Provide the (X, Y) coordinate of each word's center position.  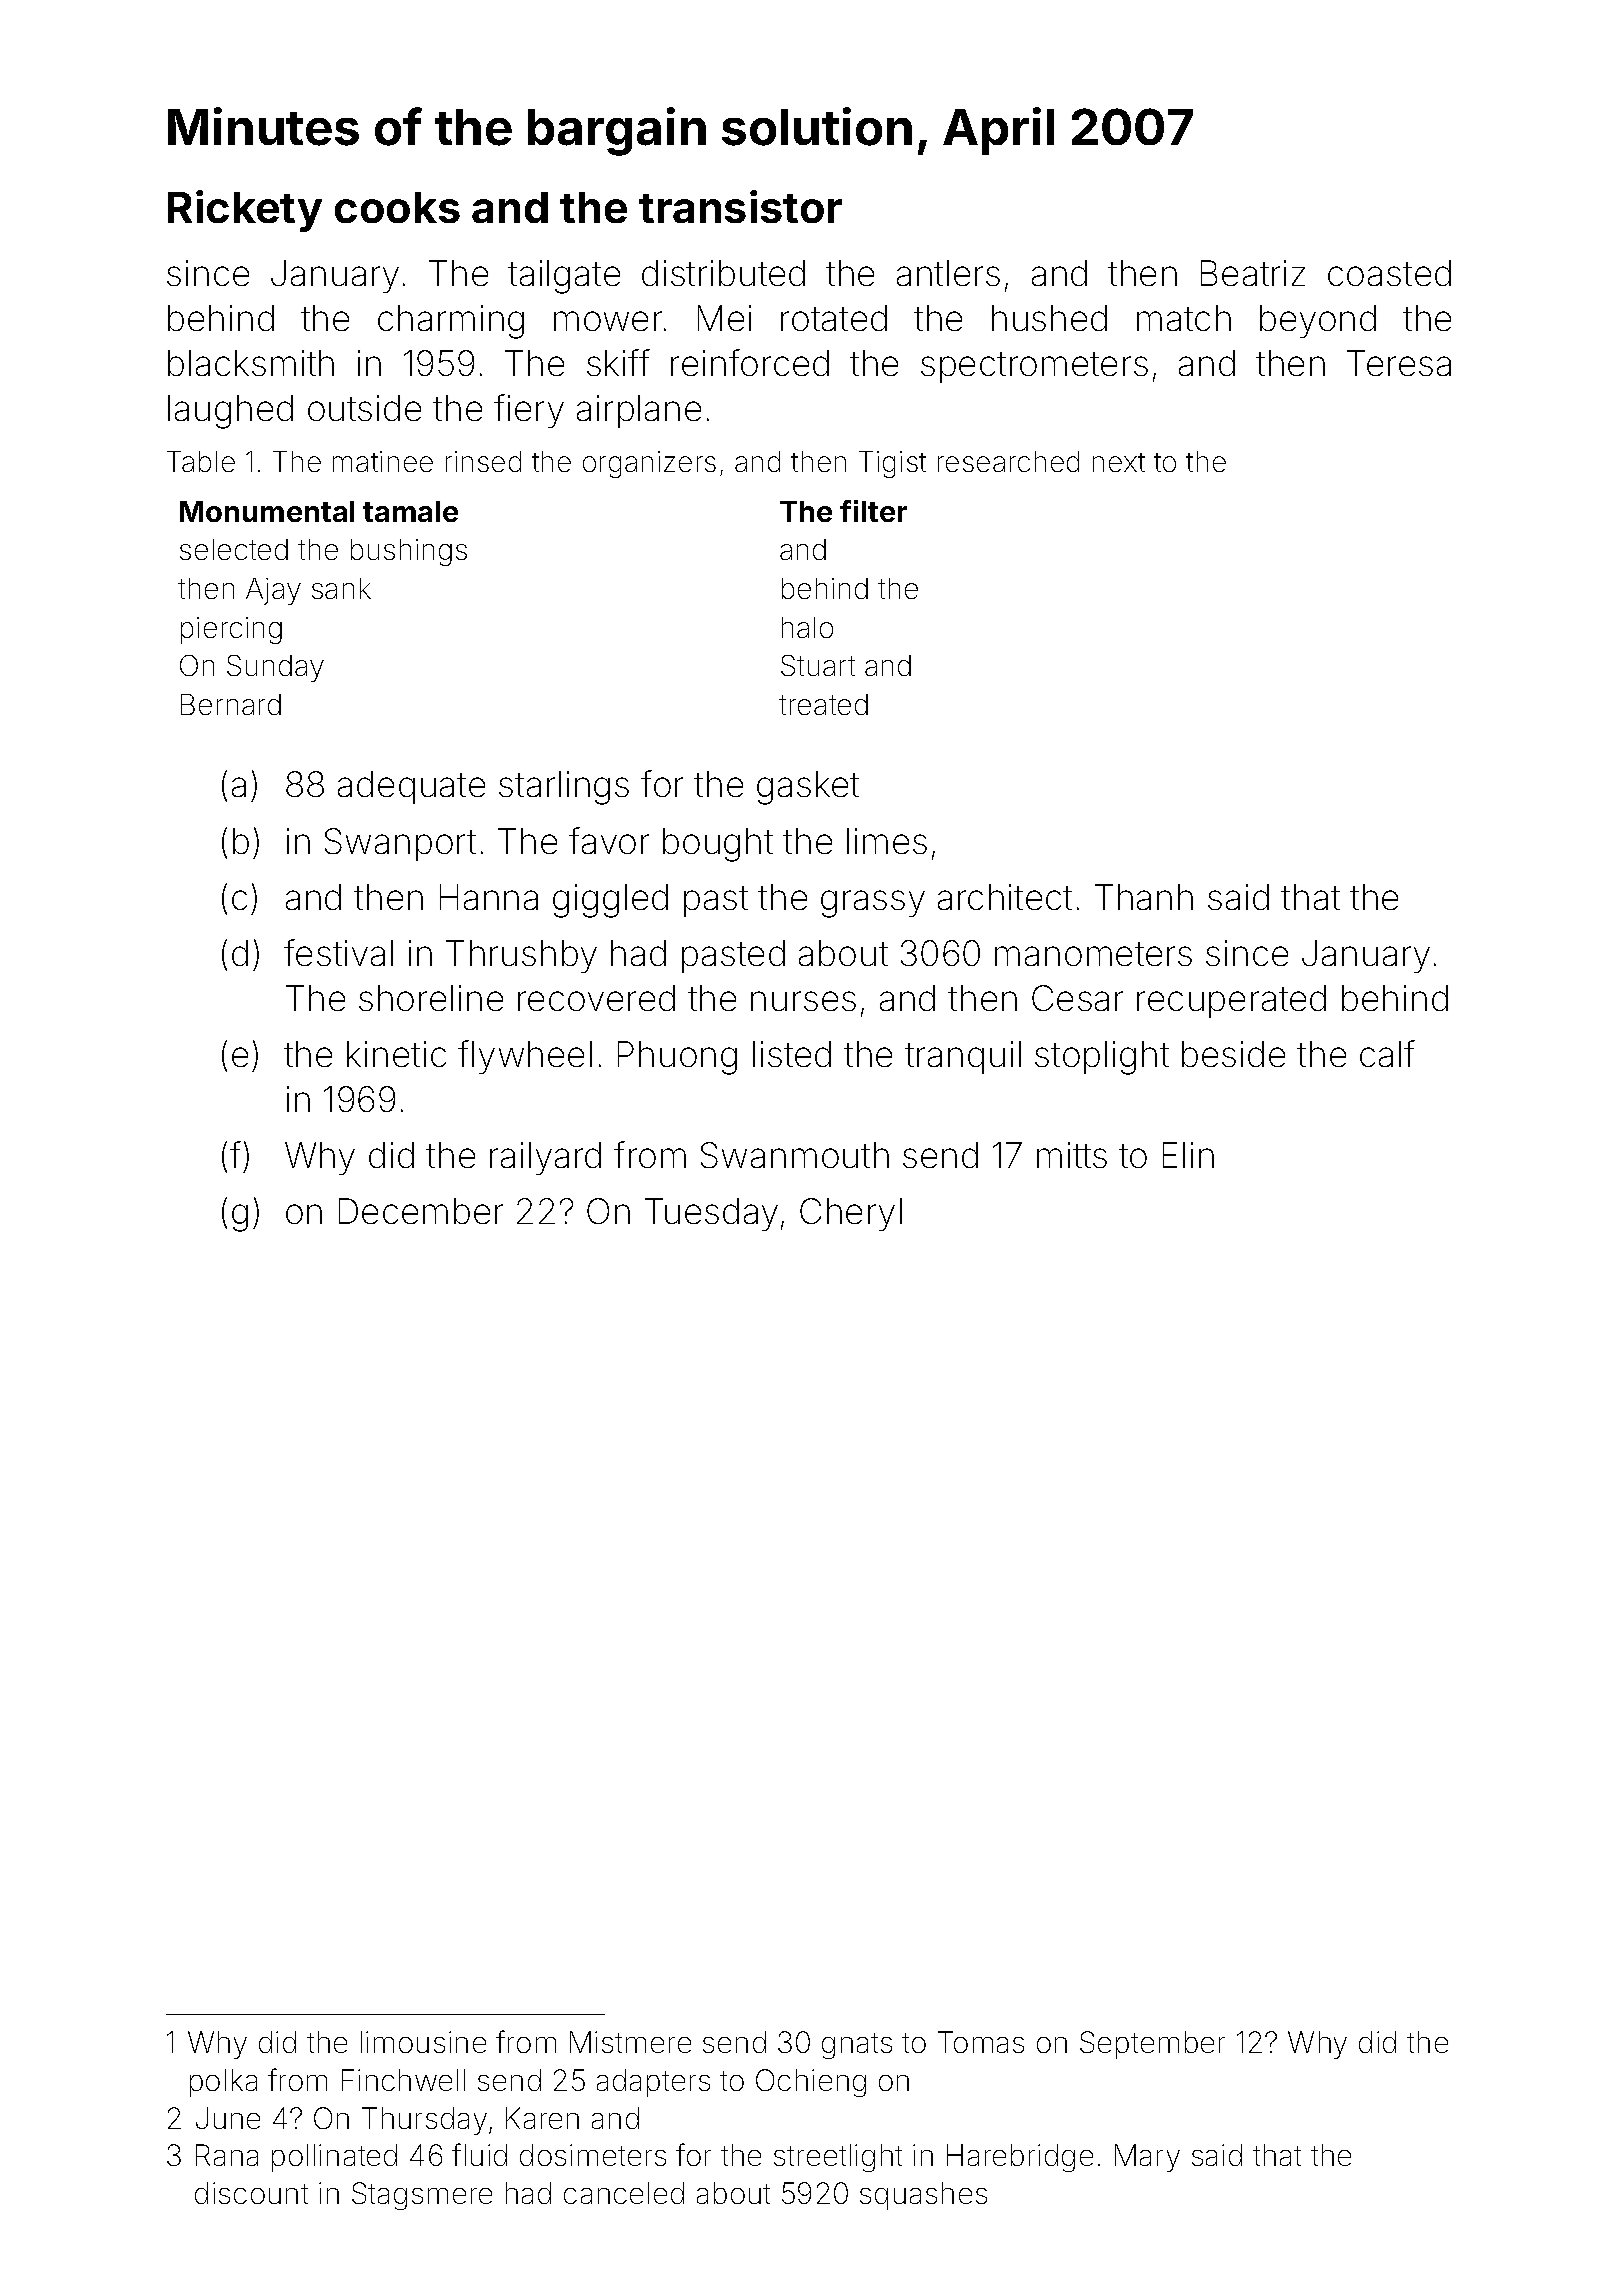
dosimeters (593, 2155)
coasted (1389, 273)
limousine (423, 2042)
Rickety (245, 211)
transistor (740, 206)
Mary (1147, 2158)
